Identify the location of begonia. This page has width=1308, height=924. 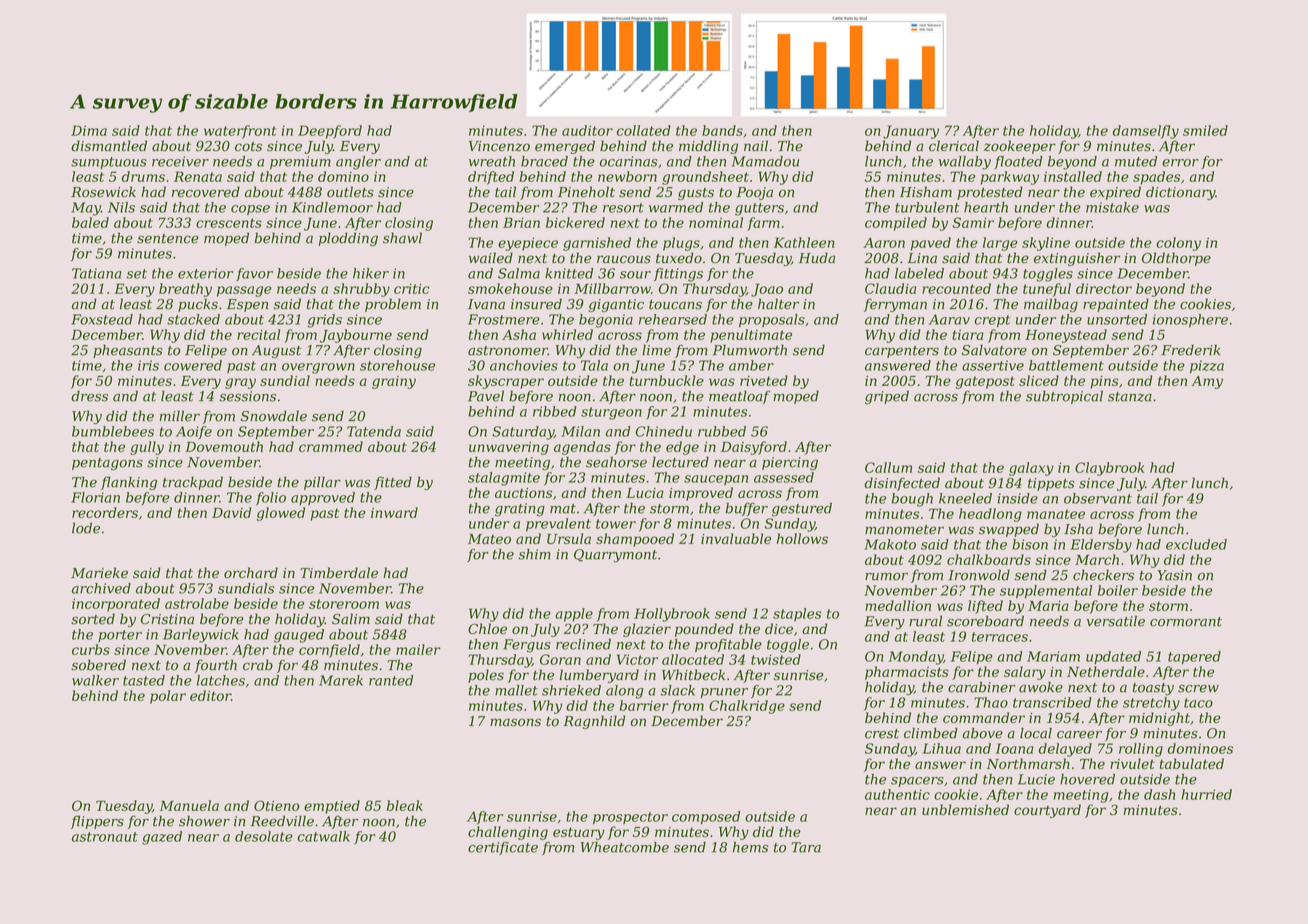
(606, 321).
